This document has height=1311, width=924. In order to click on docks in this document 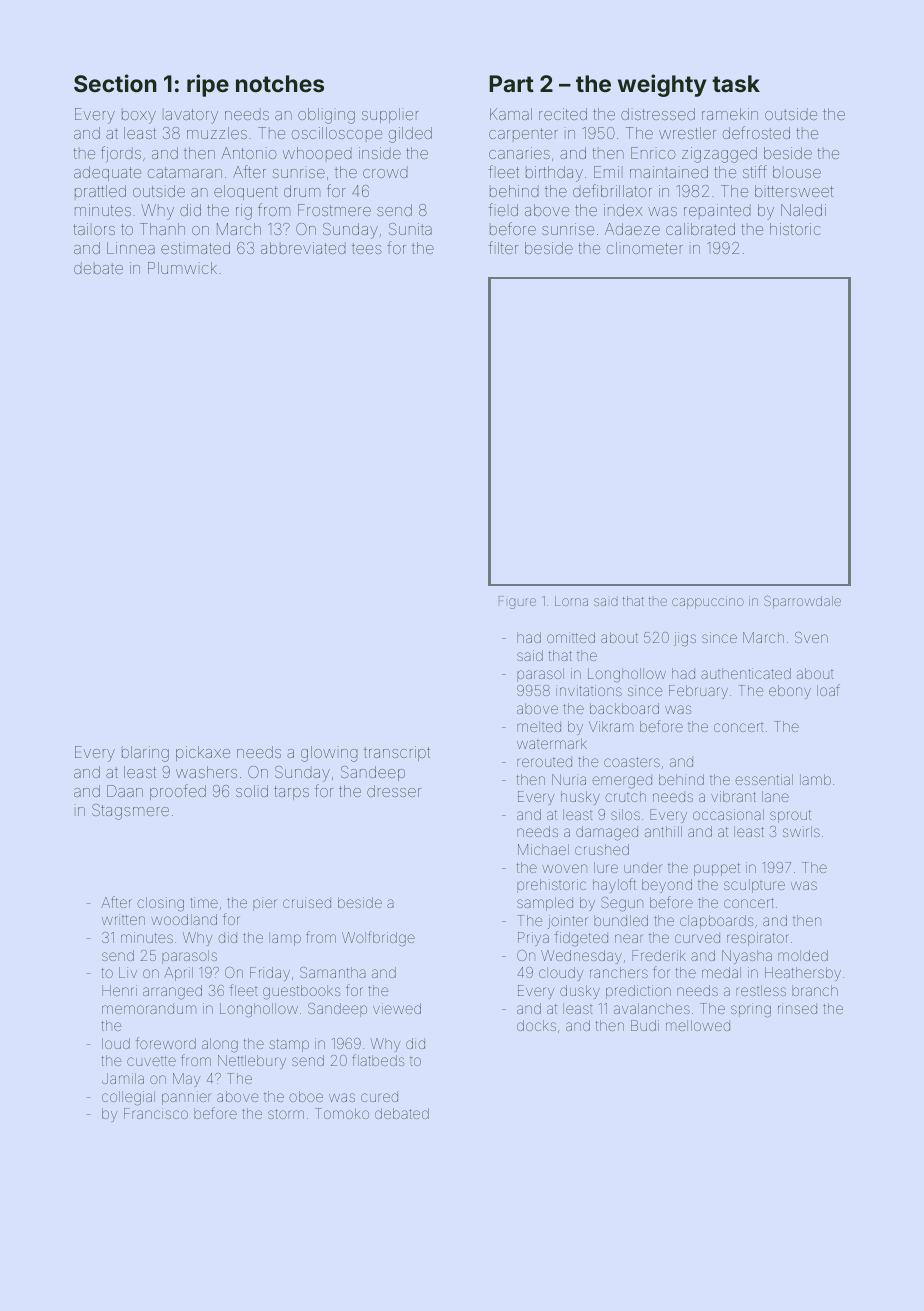, I will do `click(536, 1025)`.
